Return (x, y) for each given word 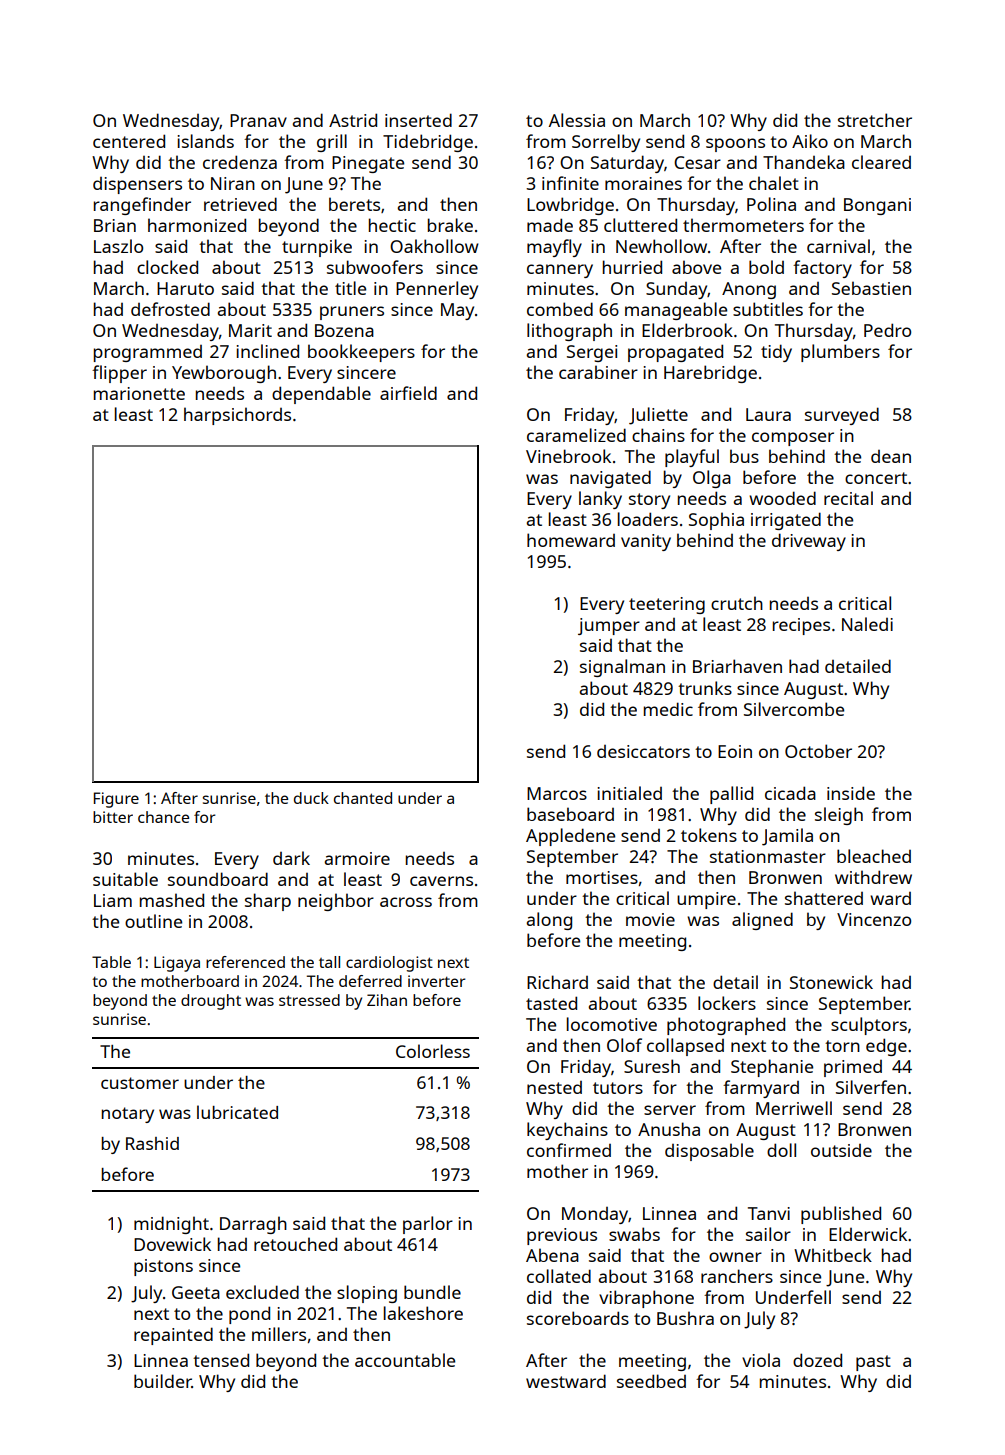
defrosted (170, 309)
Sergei (592, 353)
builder (163, 1381)
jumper (609, 626)
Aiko (810, 141)
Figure (116, 800)
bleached (874, 856)
